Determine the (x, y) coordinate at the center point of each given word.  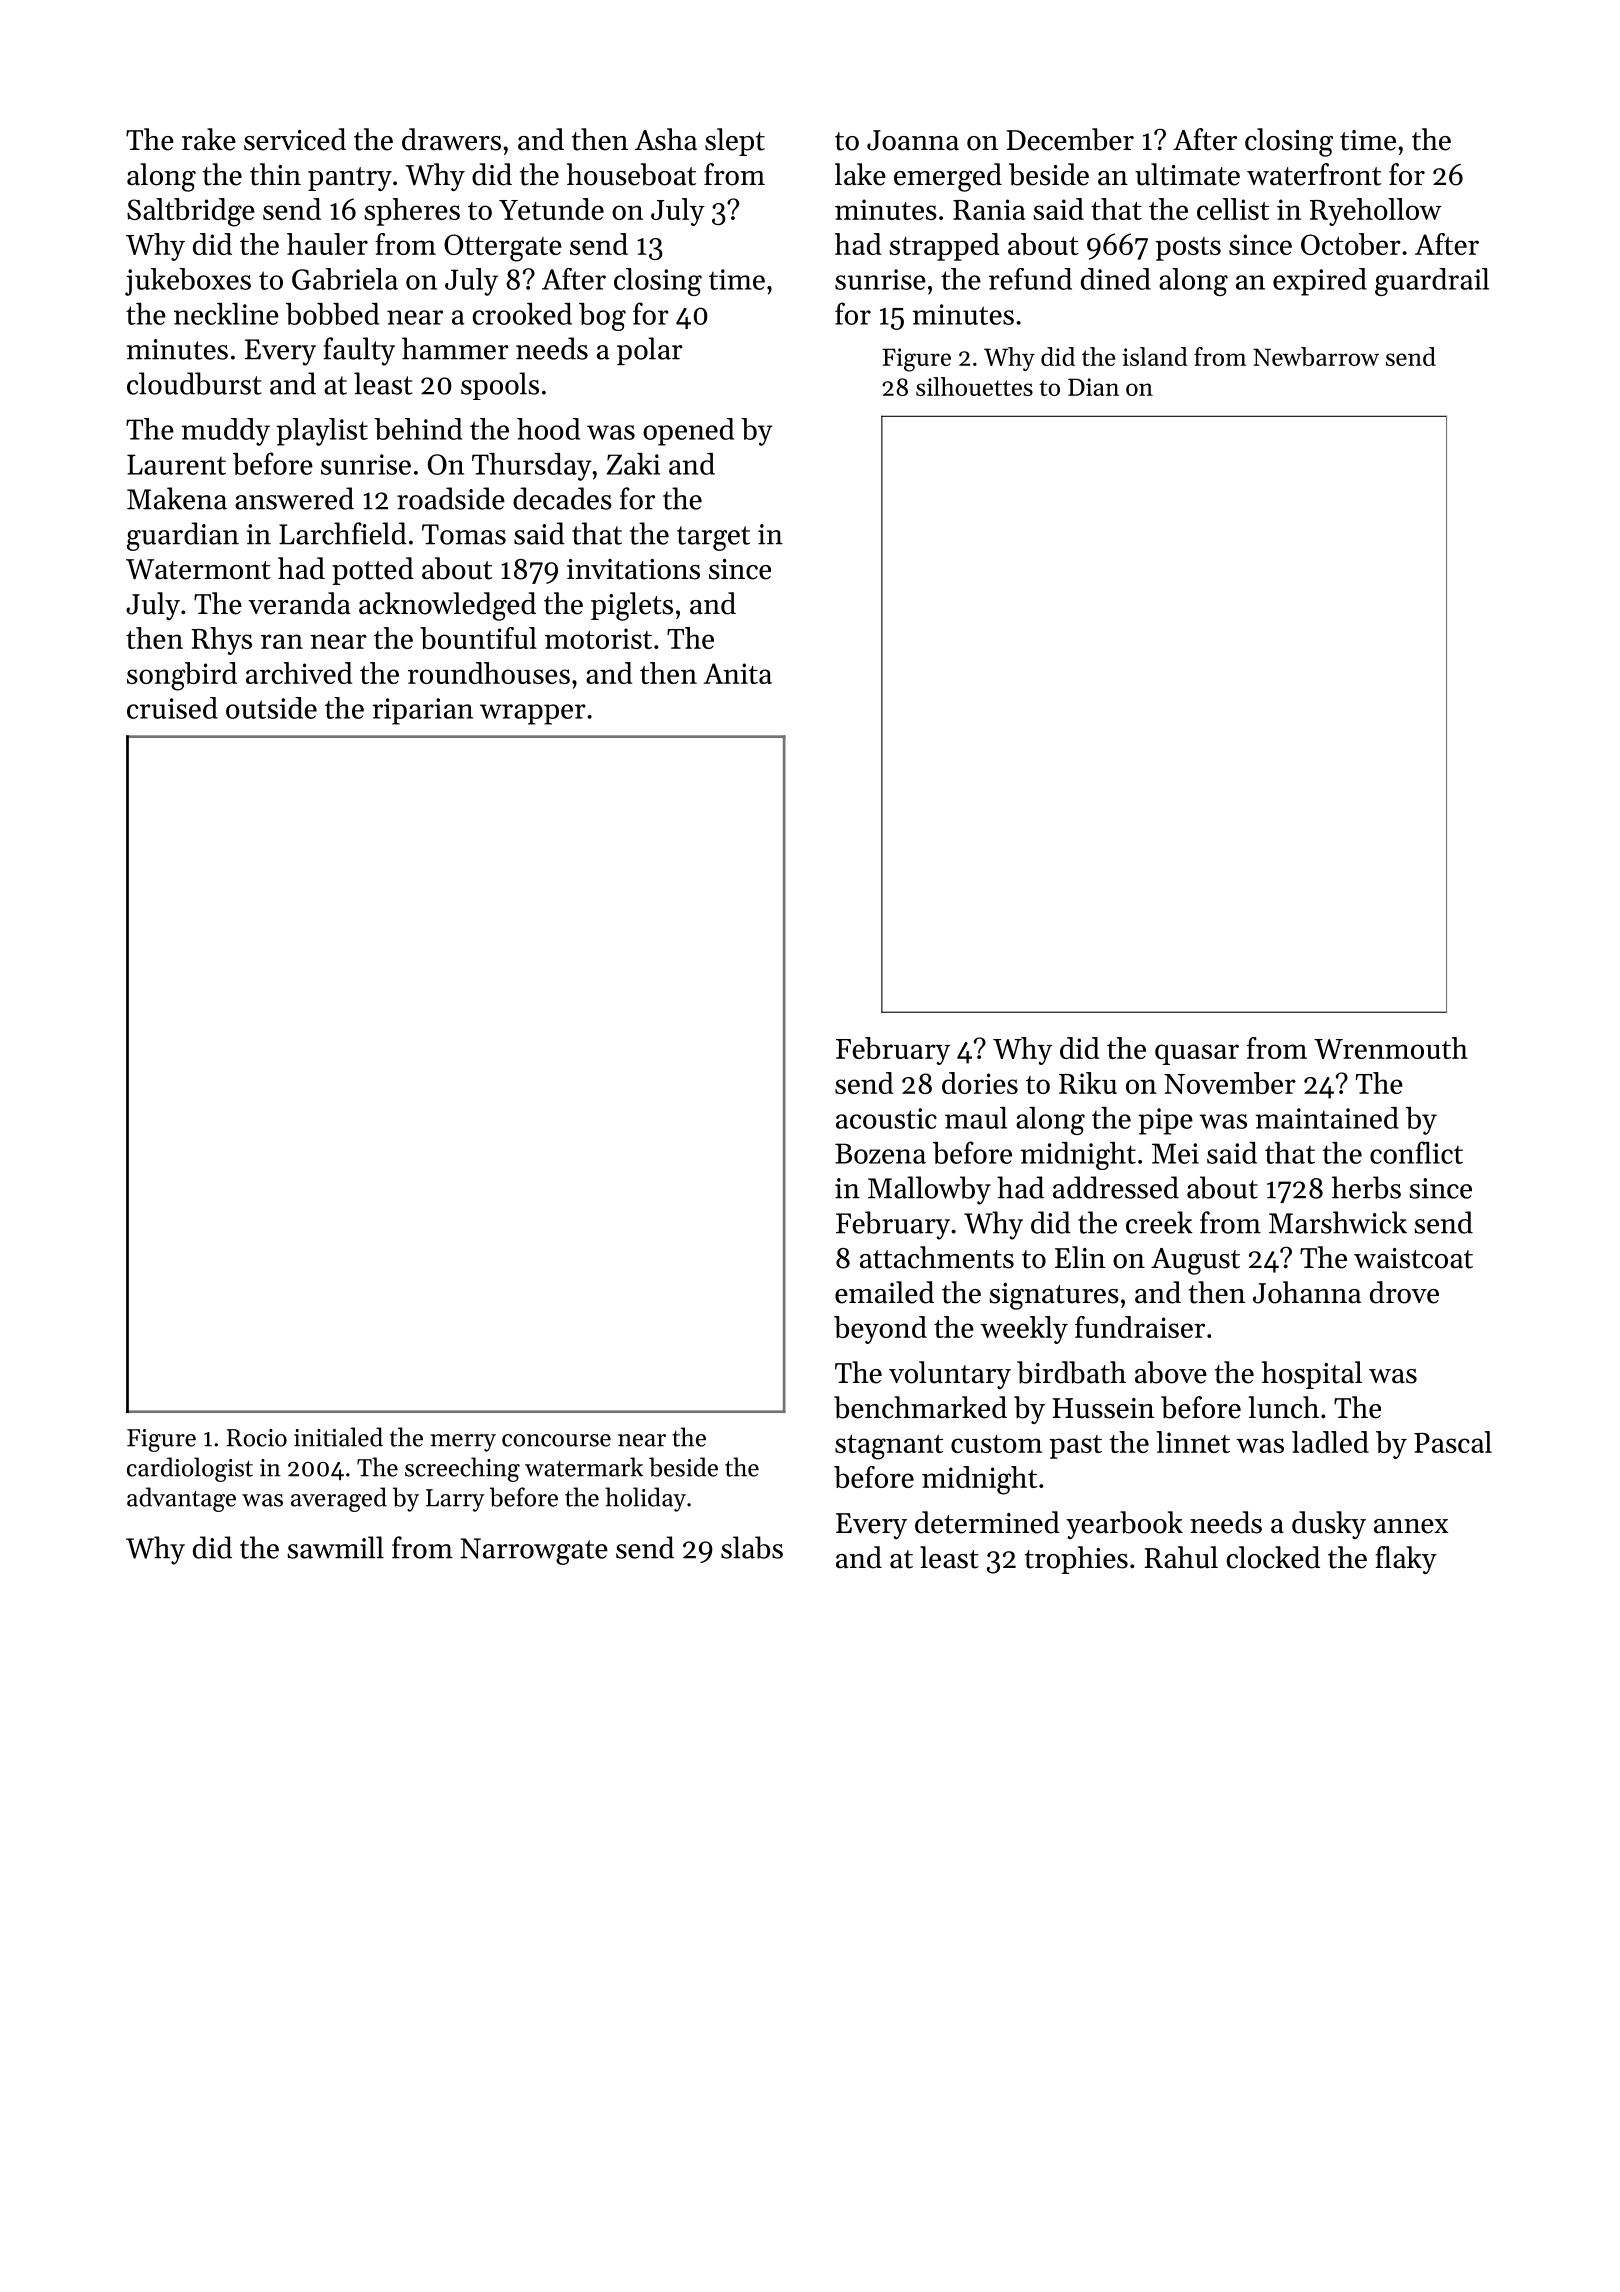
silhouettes (974, 386)
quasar (1197, 1054)
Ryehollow (1376, 212)
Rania (989, 209)
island (1155, 356)
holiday (645, 1499)
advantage (181, 1499)
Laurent (176, 464)
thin (275, 174)
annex (1411, 1526)
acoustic (886, 1118)
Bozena (880, 1153)
